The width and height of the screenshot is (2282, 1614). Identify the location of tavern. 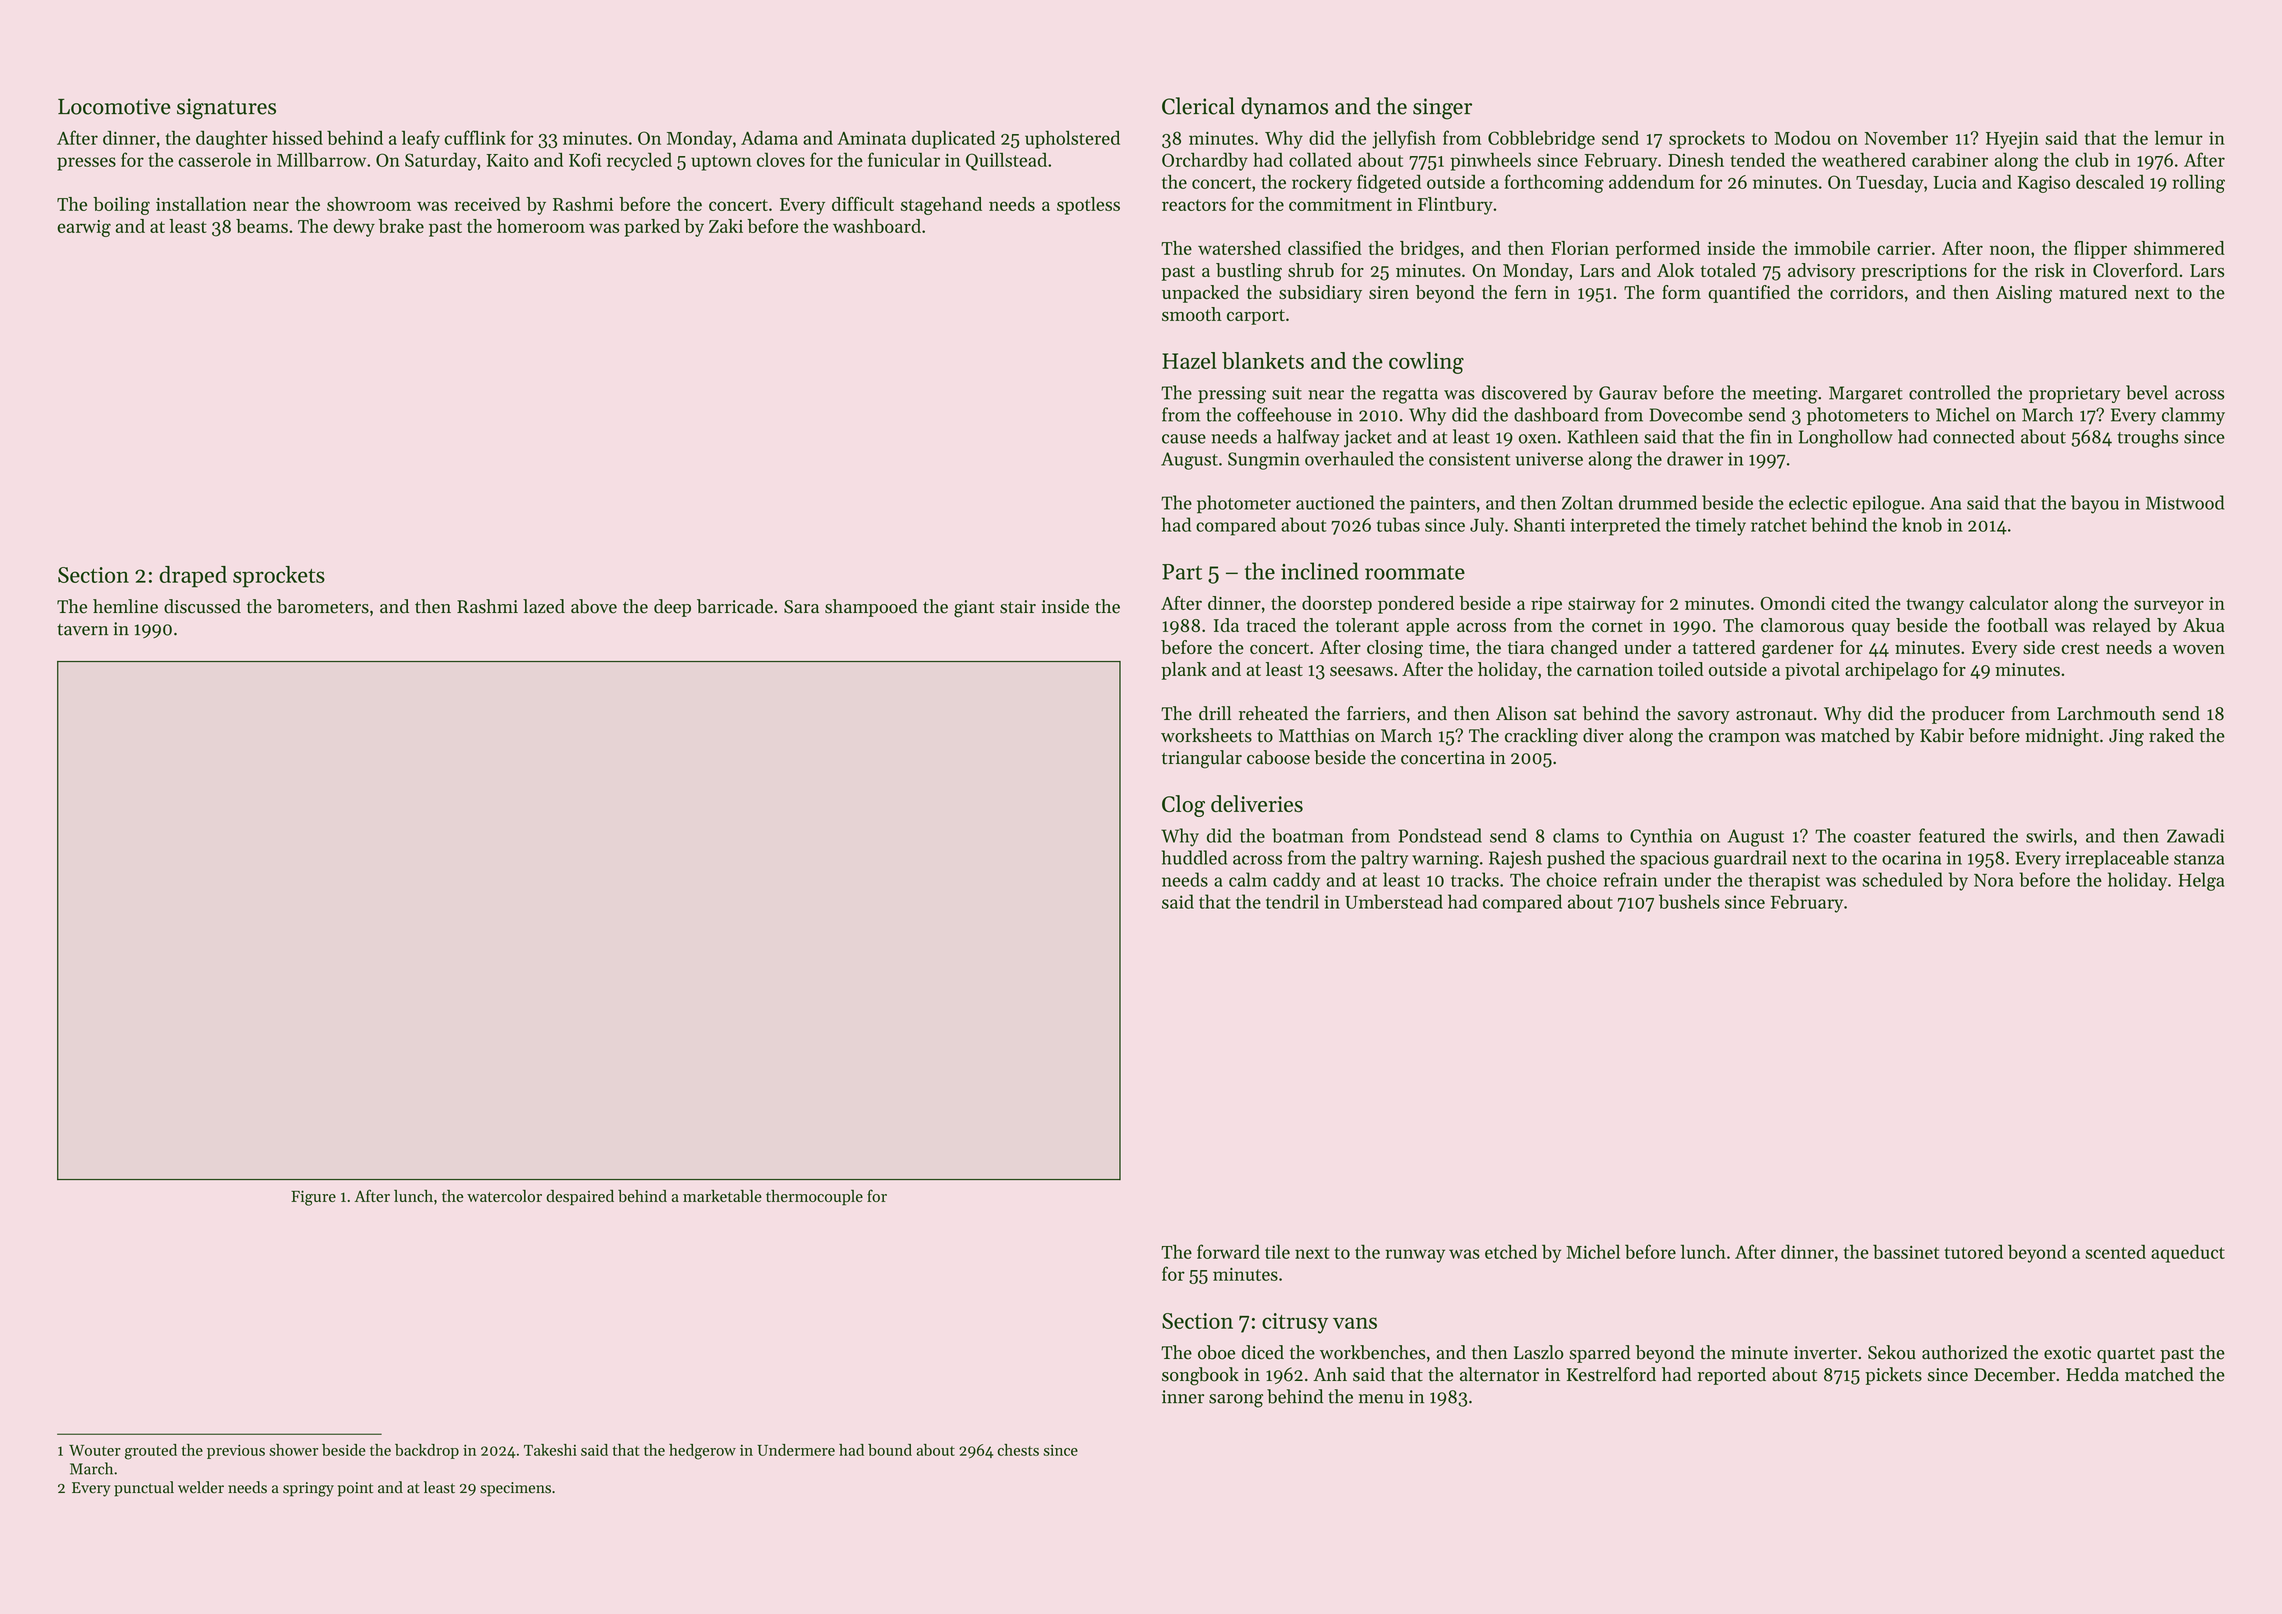
(82, 630).
